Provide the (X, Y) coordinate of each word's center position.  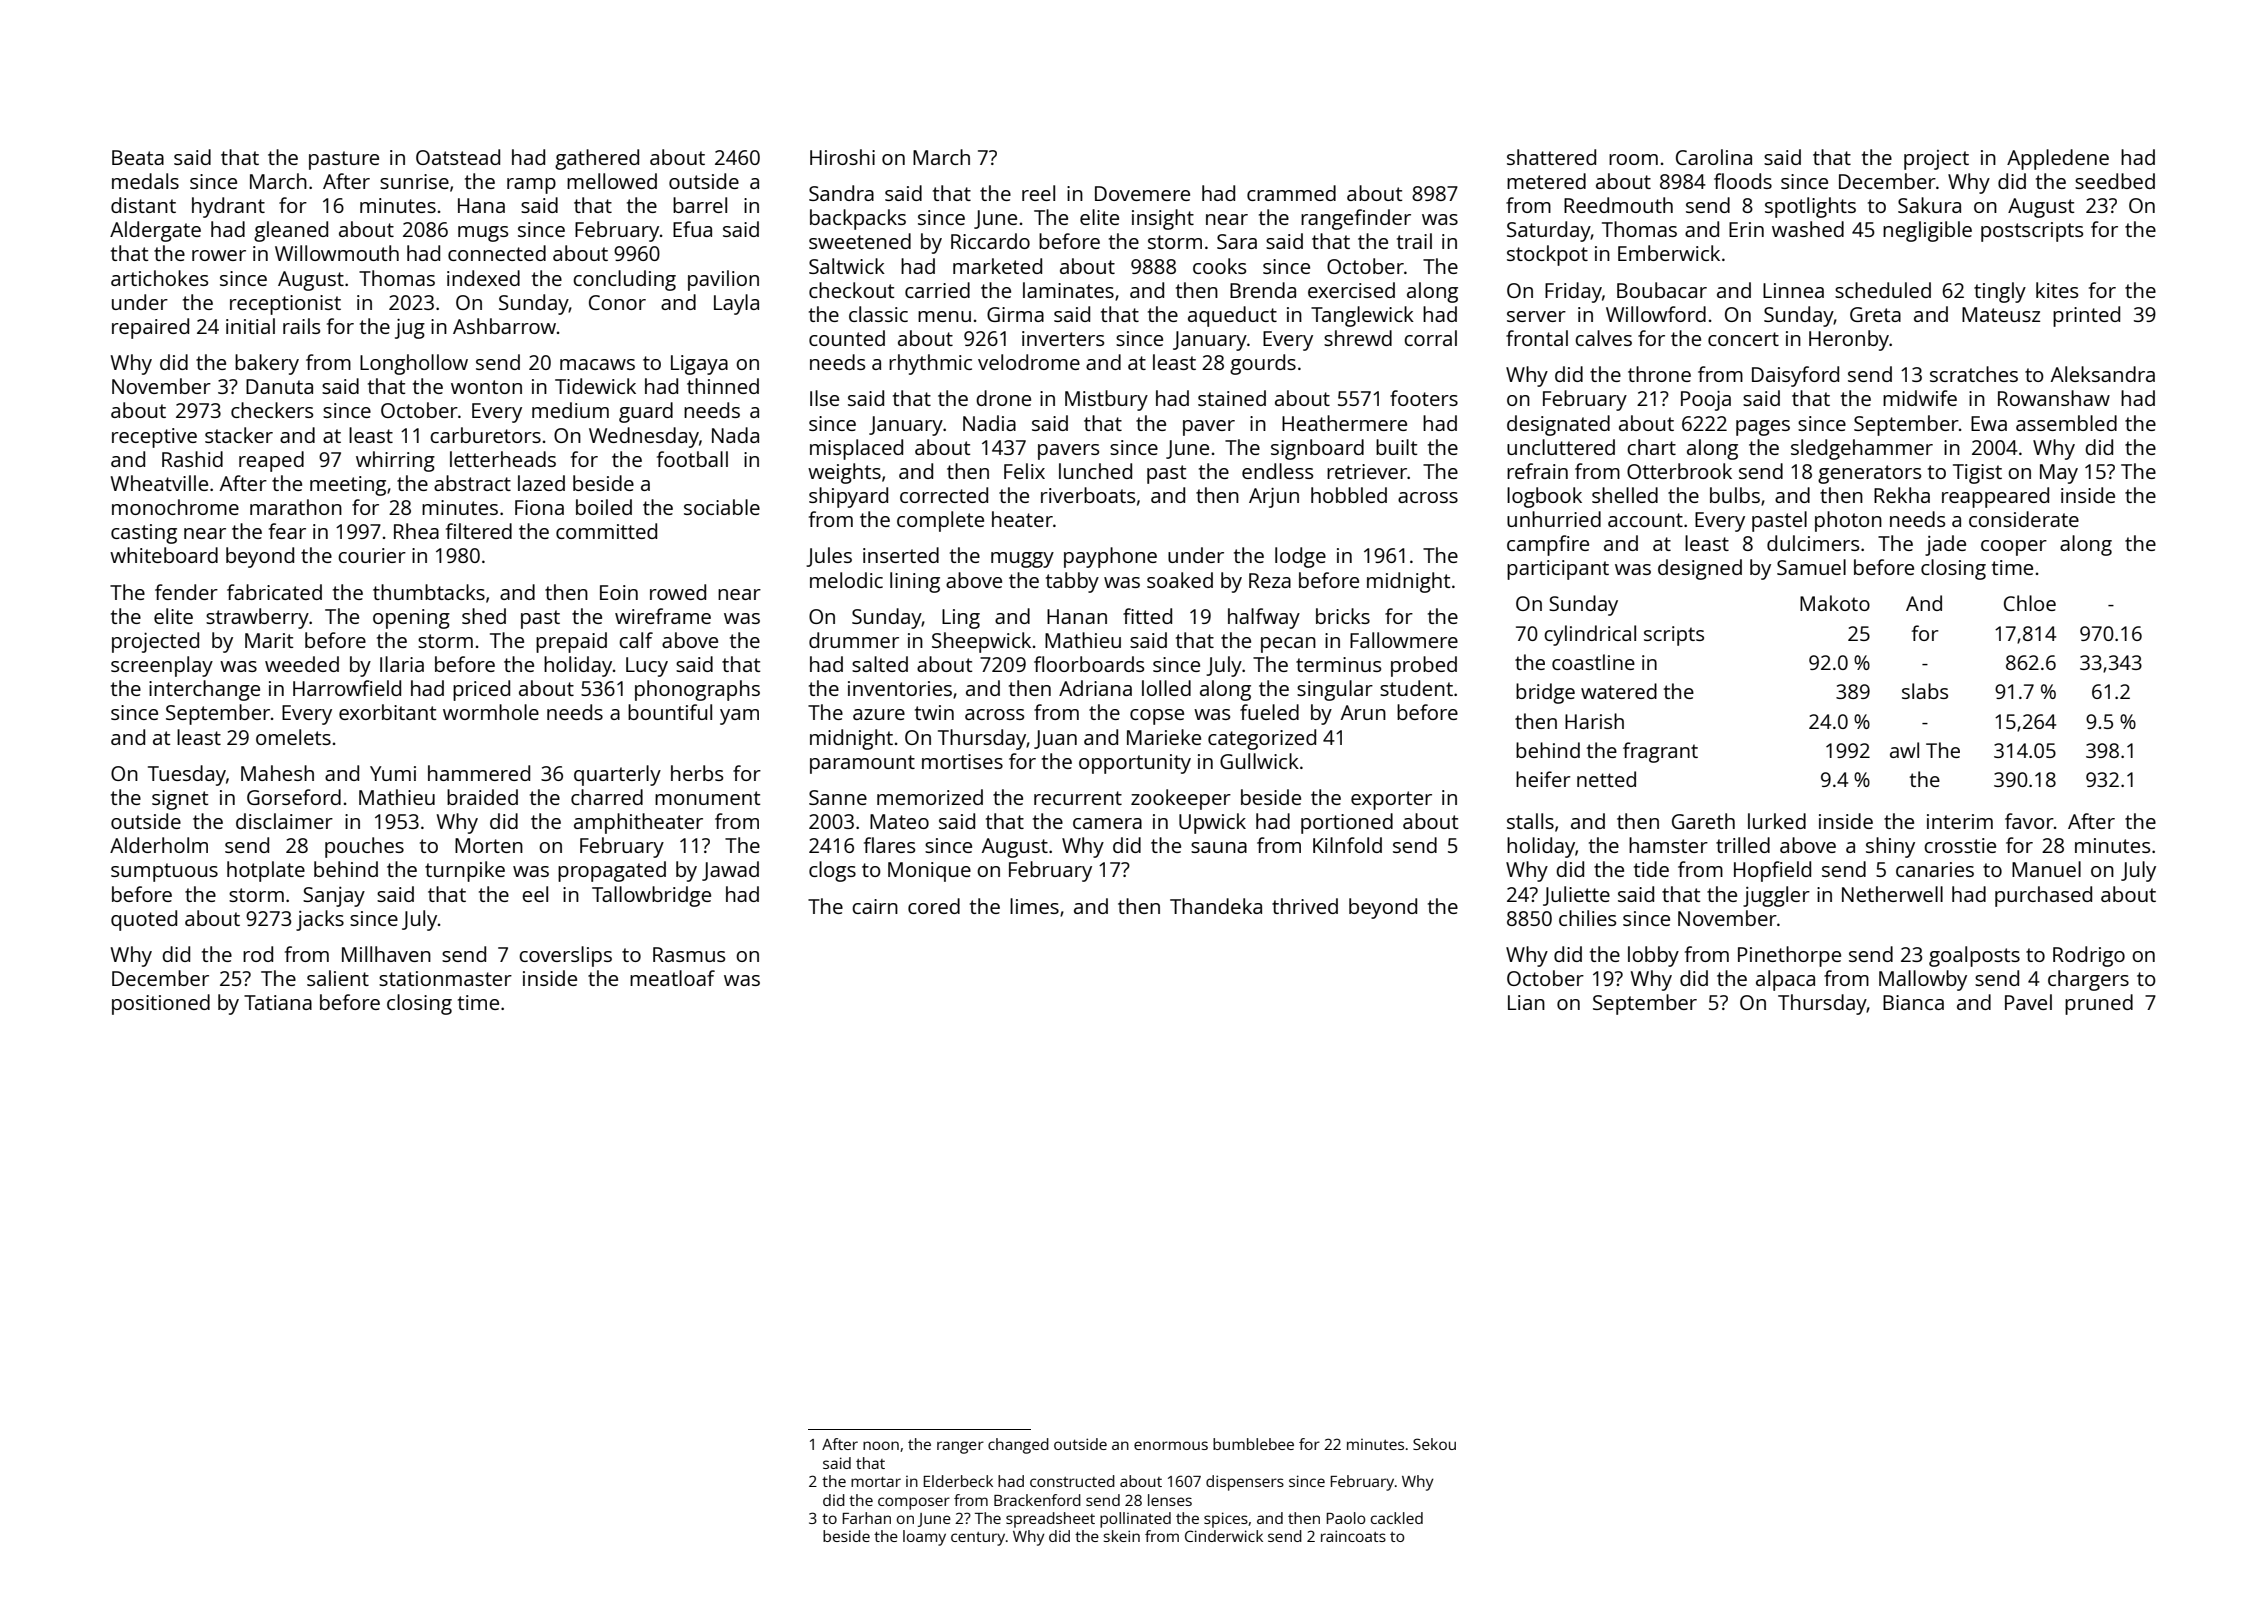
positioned (161, 1004)
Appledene (2058, 159)
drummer (854, 640)
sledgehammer (1862, 449)
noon (881, 1445)
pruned (2099, 1004)
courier (372, 555)
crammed (1291, 193)
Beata (138, 157)
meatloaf (672, 978)
